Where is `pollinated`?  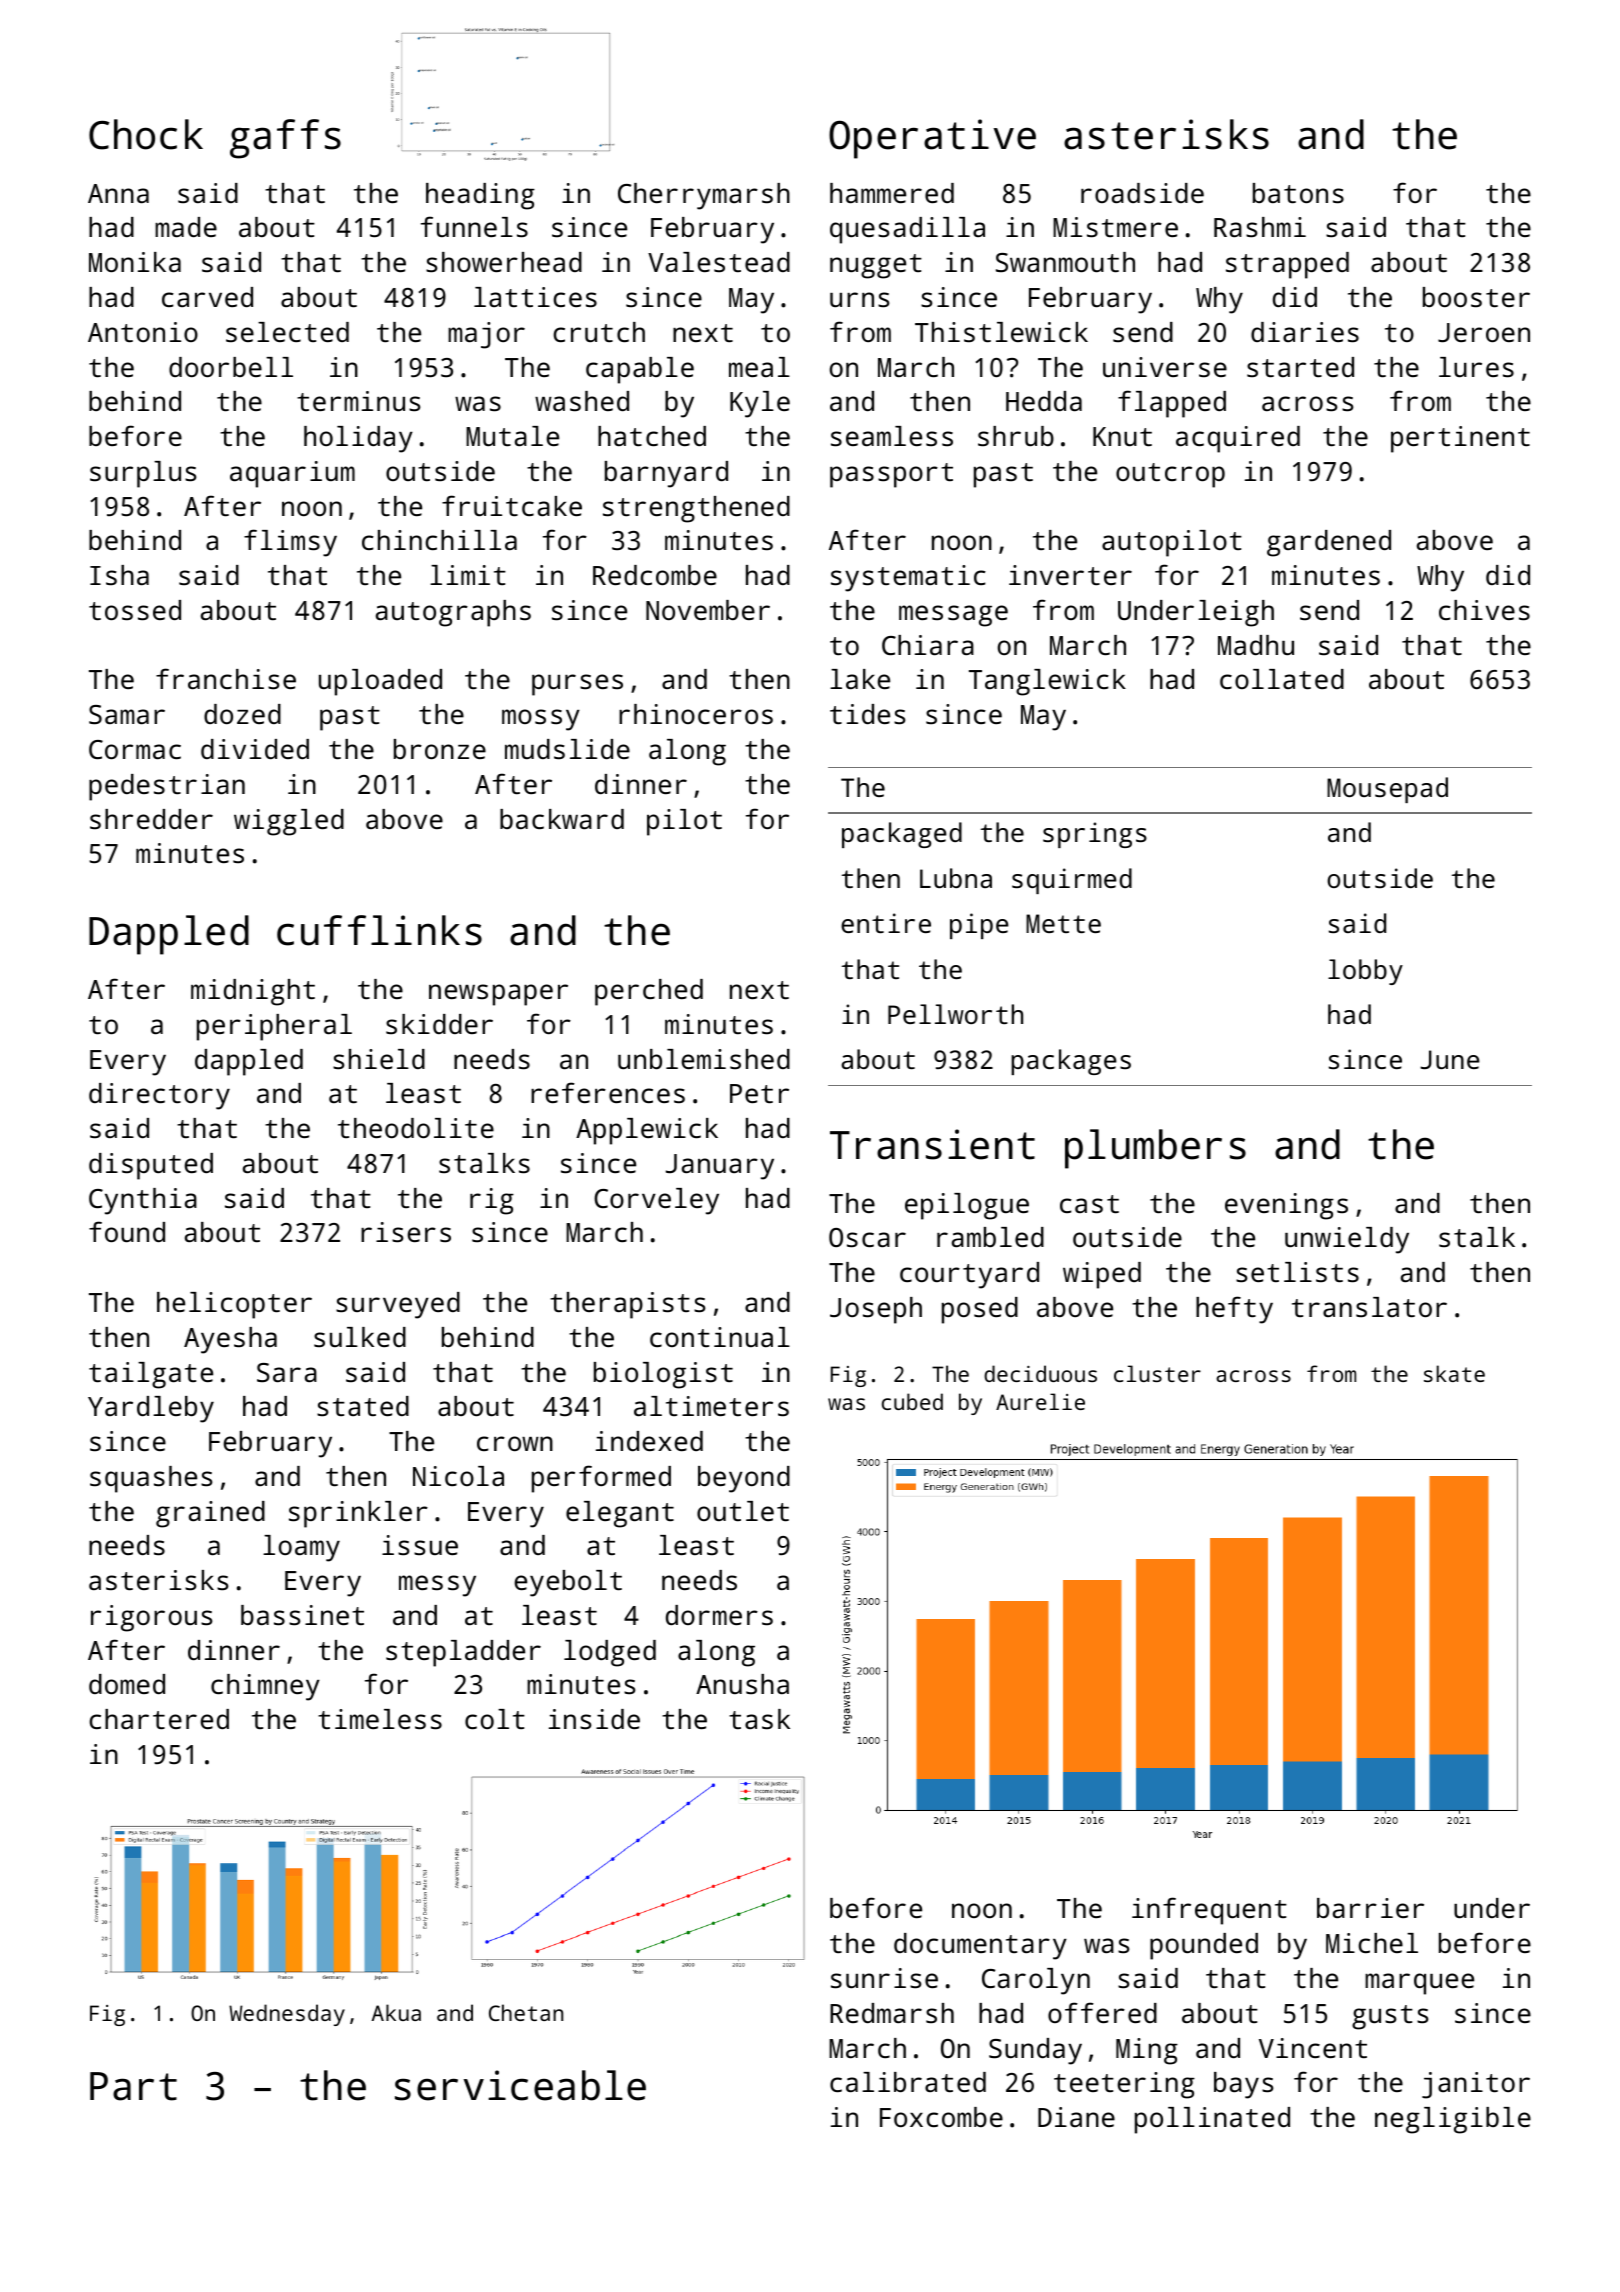 pollinated is located at coordinates (1212, 2120).
